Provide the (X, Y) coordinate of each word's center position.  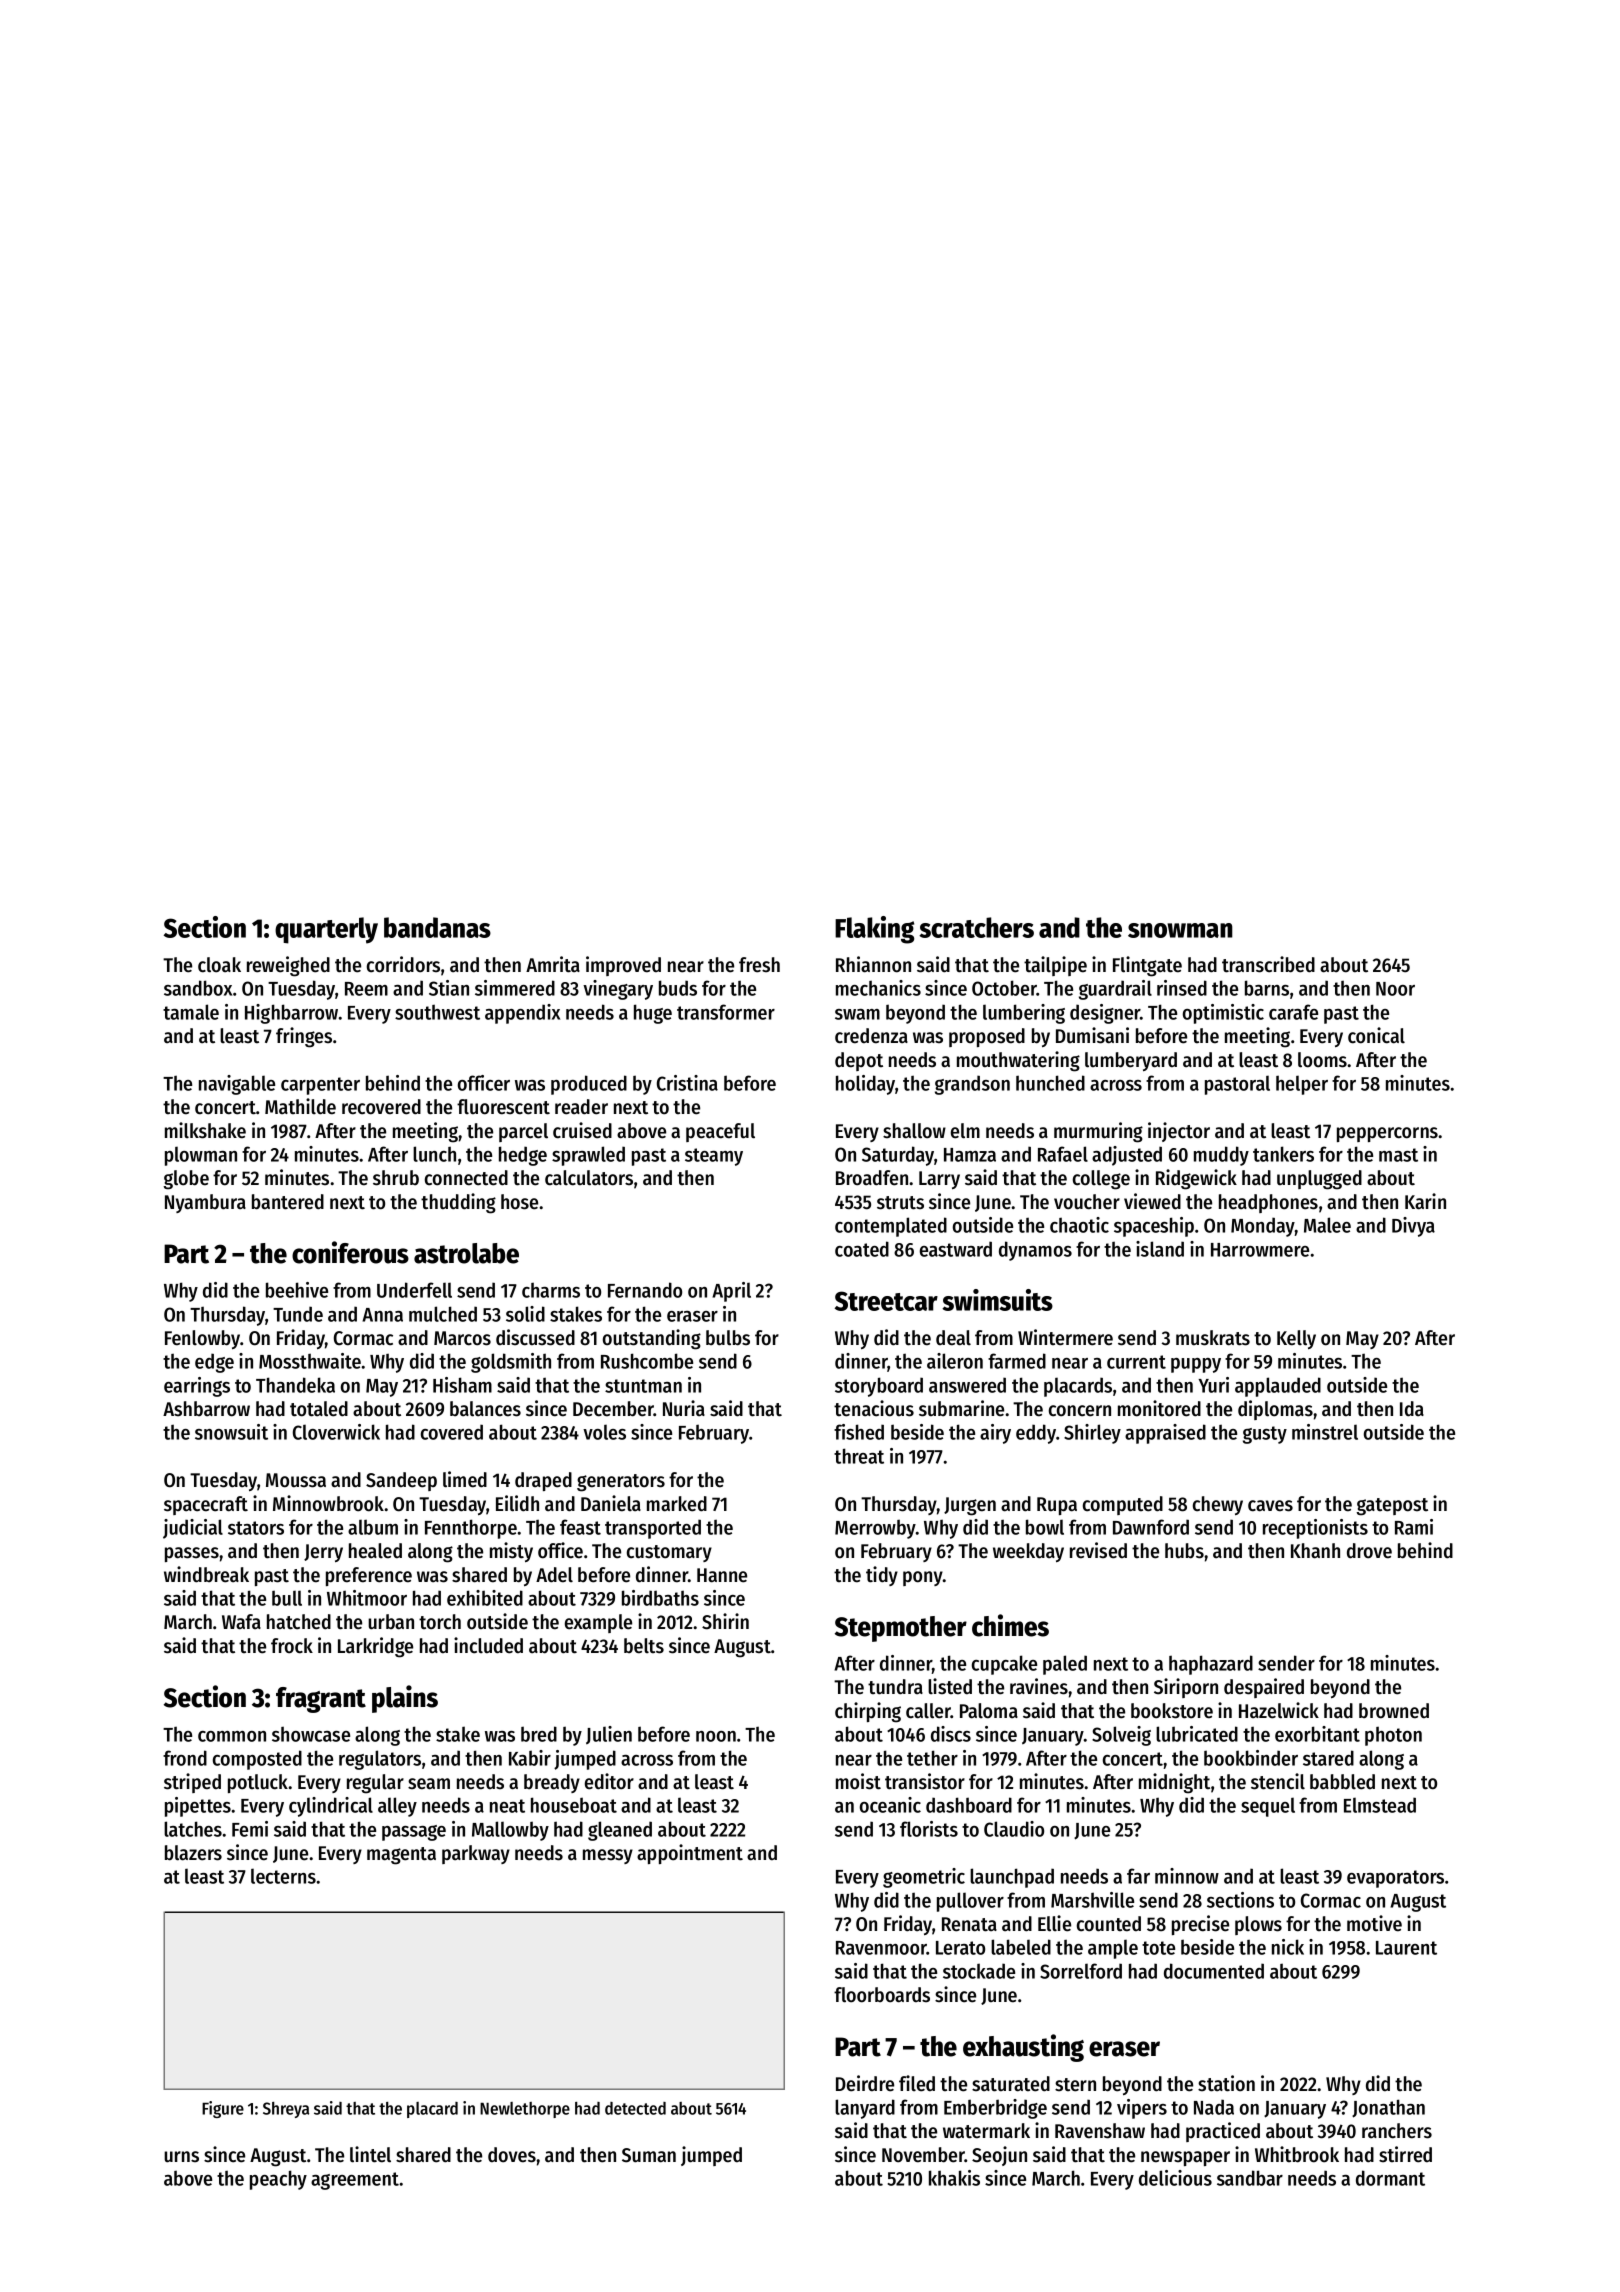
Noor (1395, 989)
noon (716, 1736)
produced (589, 1085)
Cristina (687, 1083)
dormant (1390, 2178)
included (488, 1645)
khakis (954, 2178)
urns (181, 2157)
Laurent (1406, 1948)
